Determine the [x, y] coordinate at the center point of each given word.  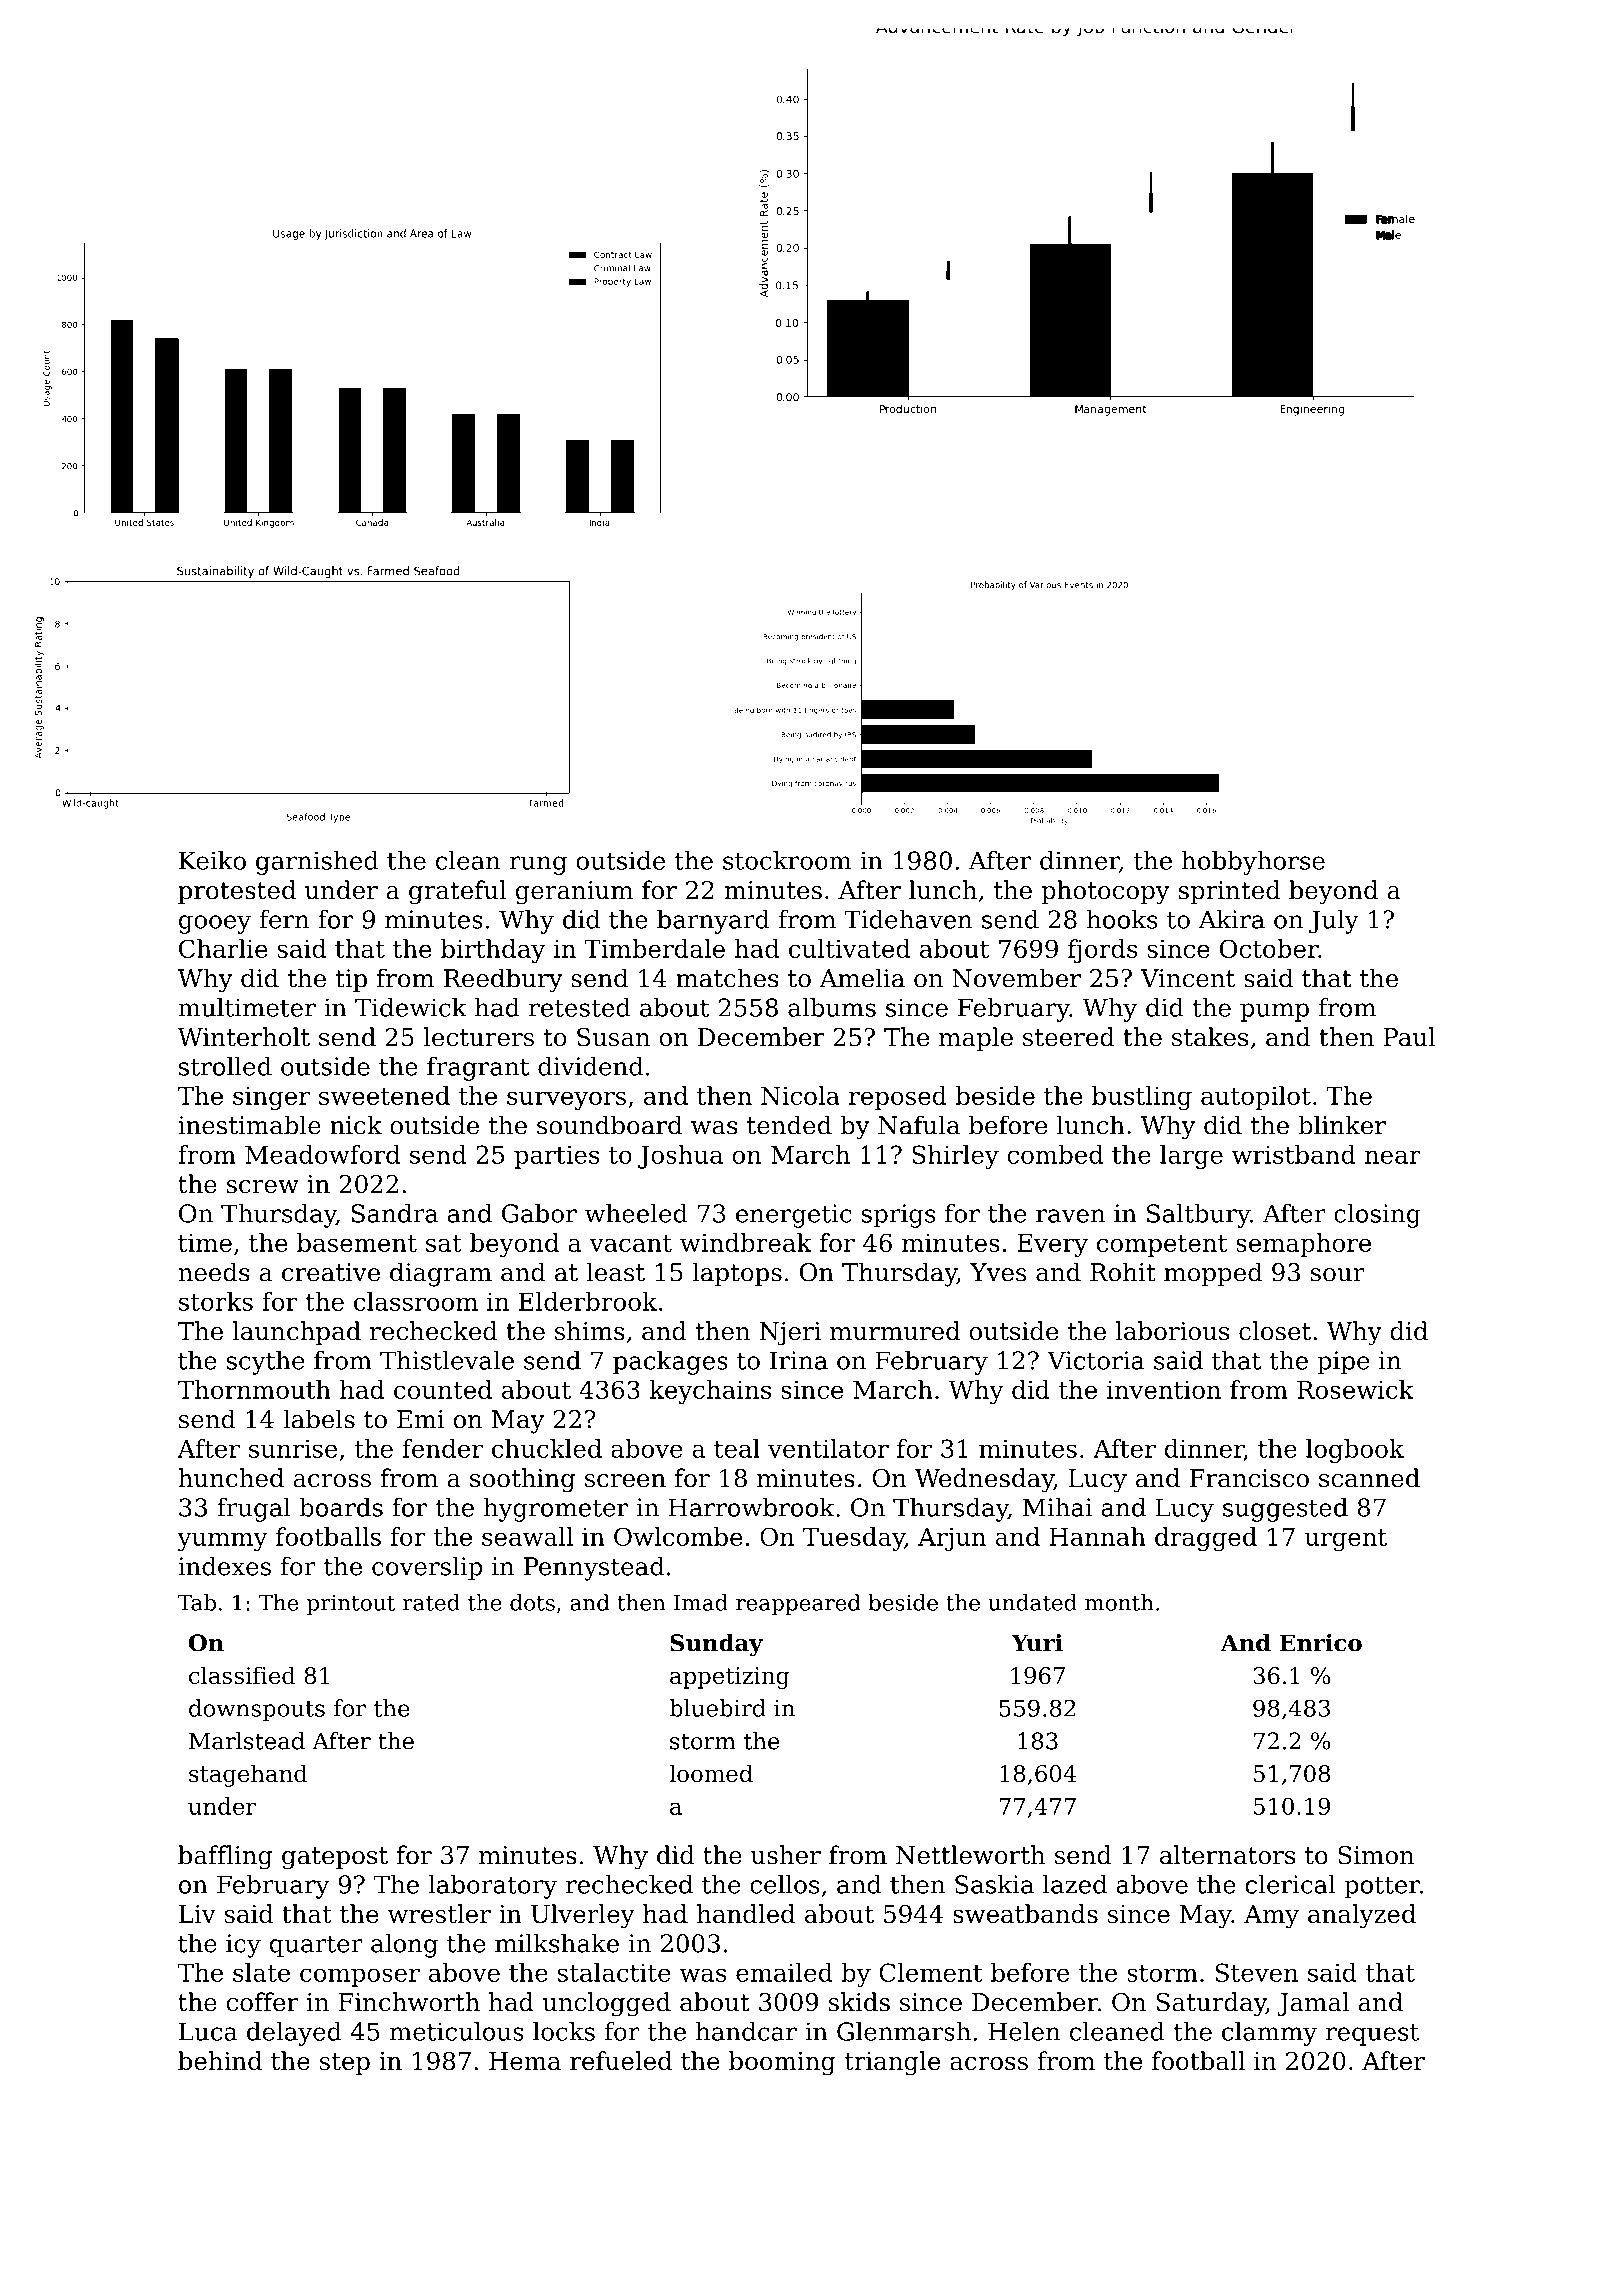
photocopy [1105, 892]
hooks [1122, 919]
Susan [613, 1037]
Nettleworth [970, 1855]
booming [782, 2063]
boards [341, 1507]
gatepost [335, 1858]
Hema [525, 2061]
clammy [1269, 2034]
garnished [317, 863]
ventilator [828, 1448]
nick [356, 1125]
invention [1164, 1390]
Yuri [1037, 1643]
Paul [1409, 1037]
